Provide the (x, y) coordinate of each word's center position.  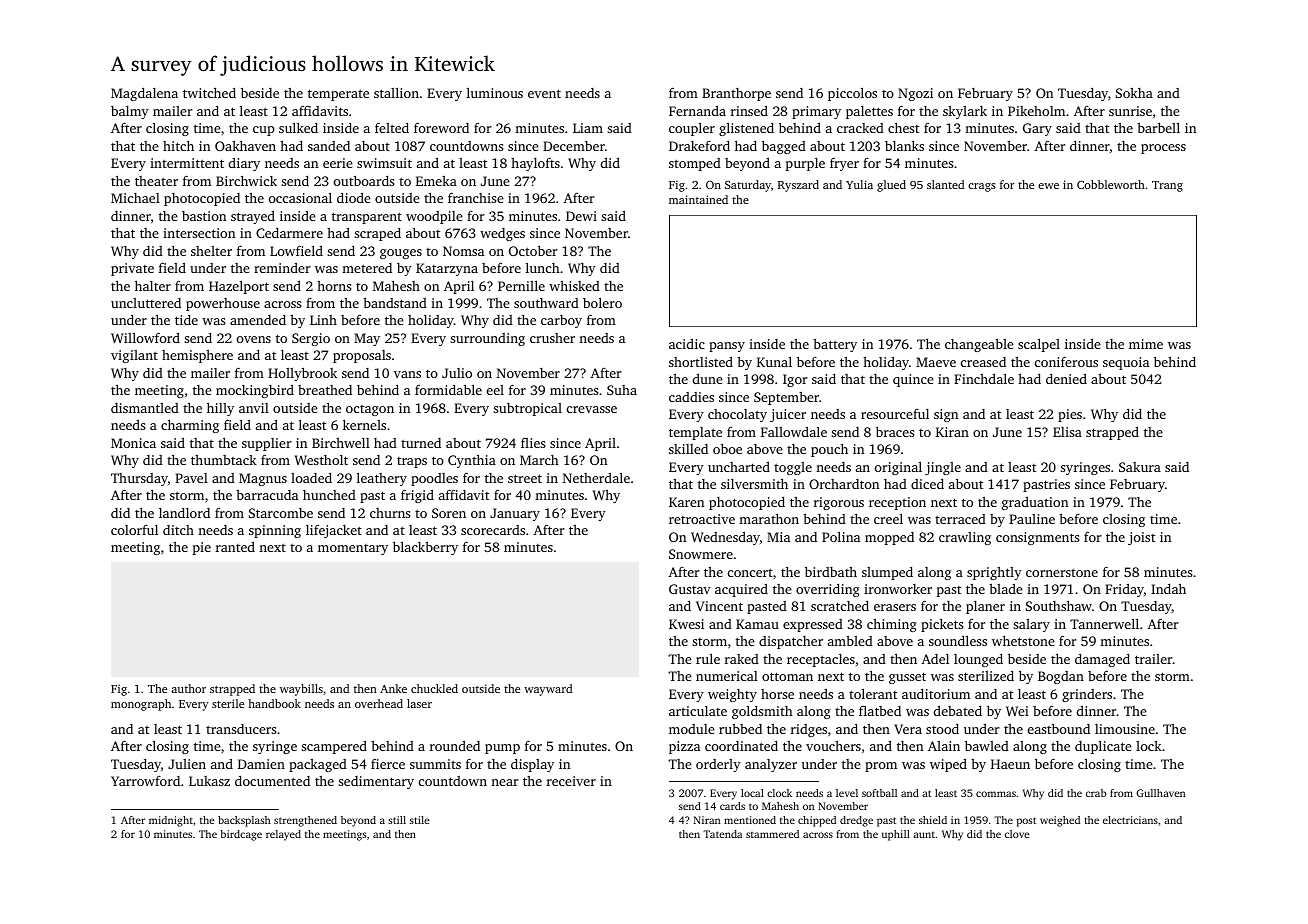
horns (334, 286)
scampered (334, 747)
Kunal (774, 361)
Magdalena (144, 94)
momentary (353, 549)
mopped (889, 538)
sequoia (1126, 363)
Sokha (1134, 93)
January (515, 514)
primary (816, 112)
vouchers (833, 746)
